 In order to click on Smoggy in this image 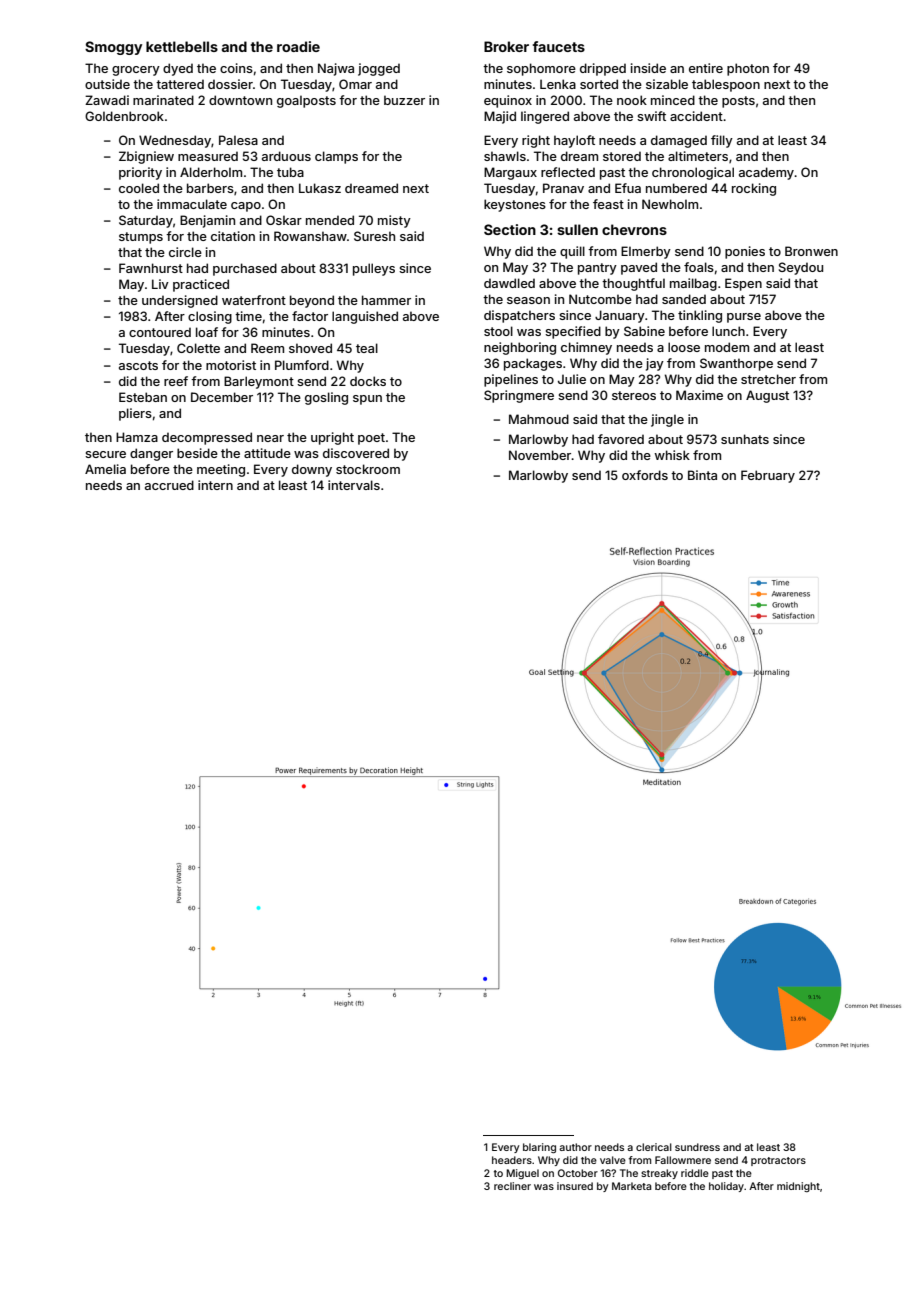, I will do `click(113, 48)`.
